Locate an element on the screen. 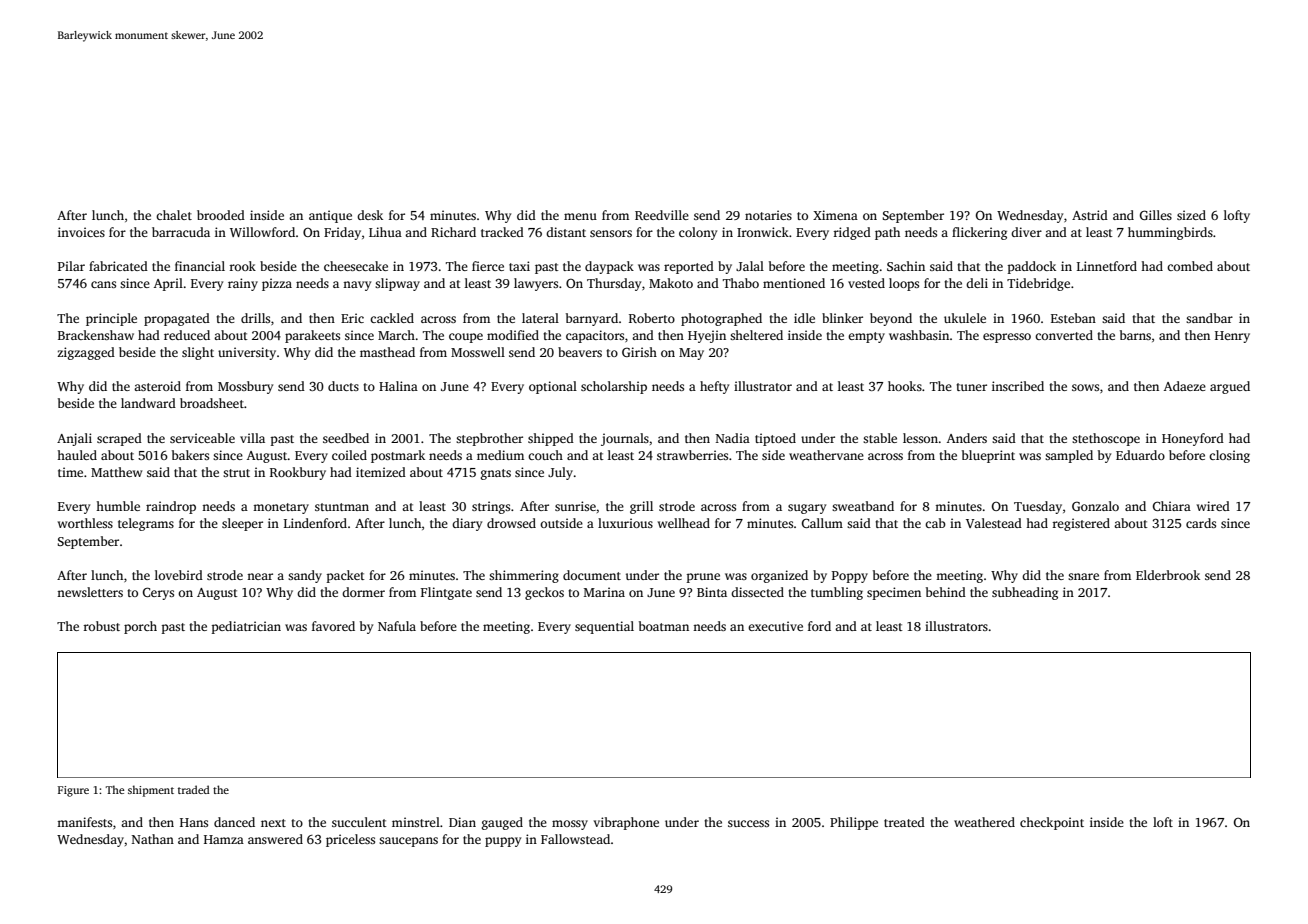  succulent is located at coordinates (359, 822).
